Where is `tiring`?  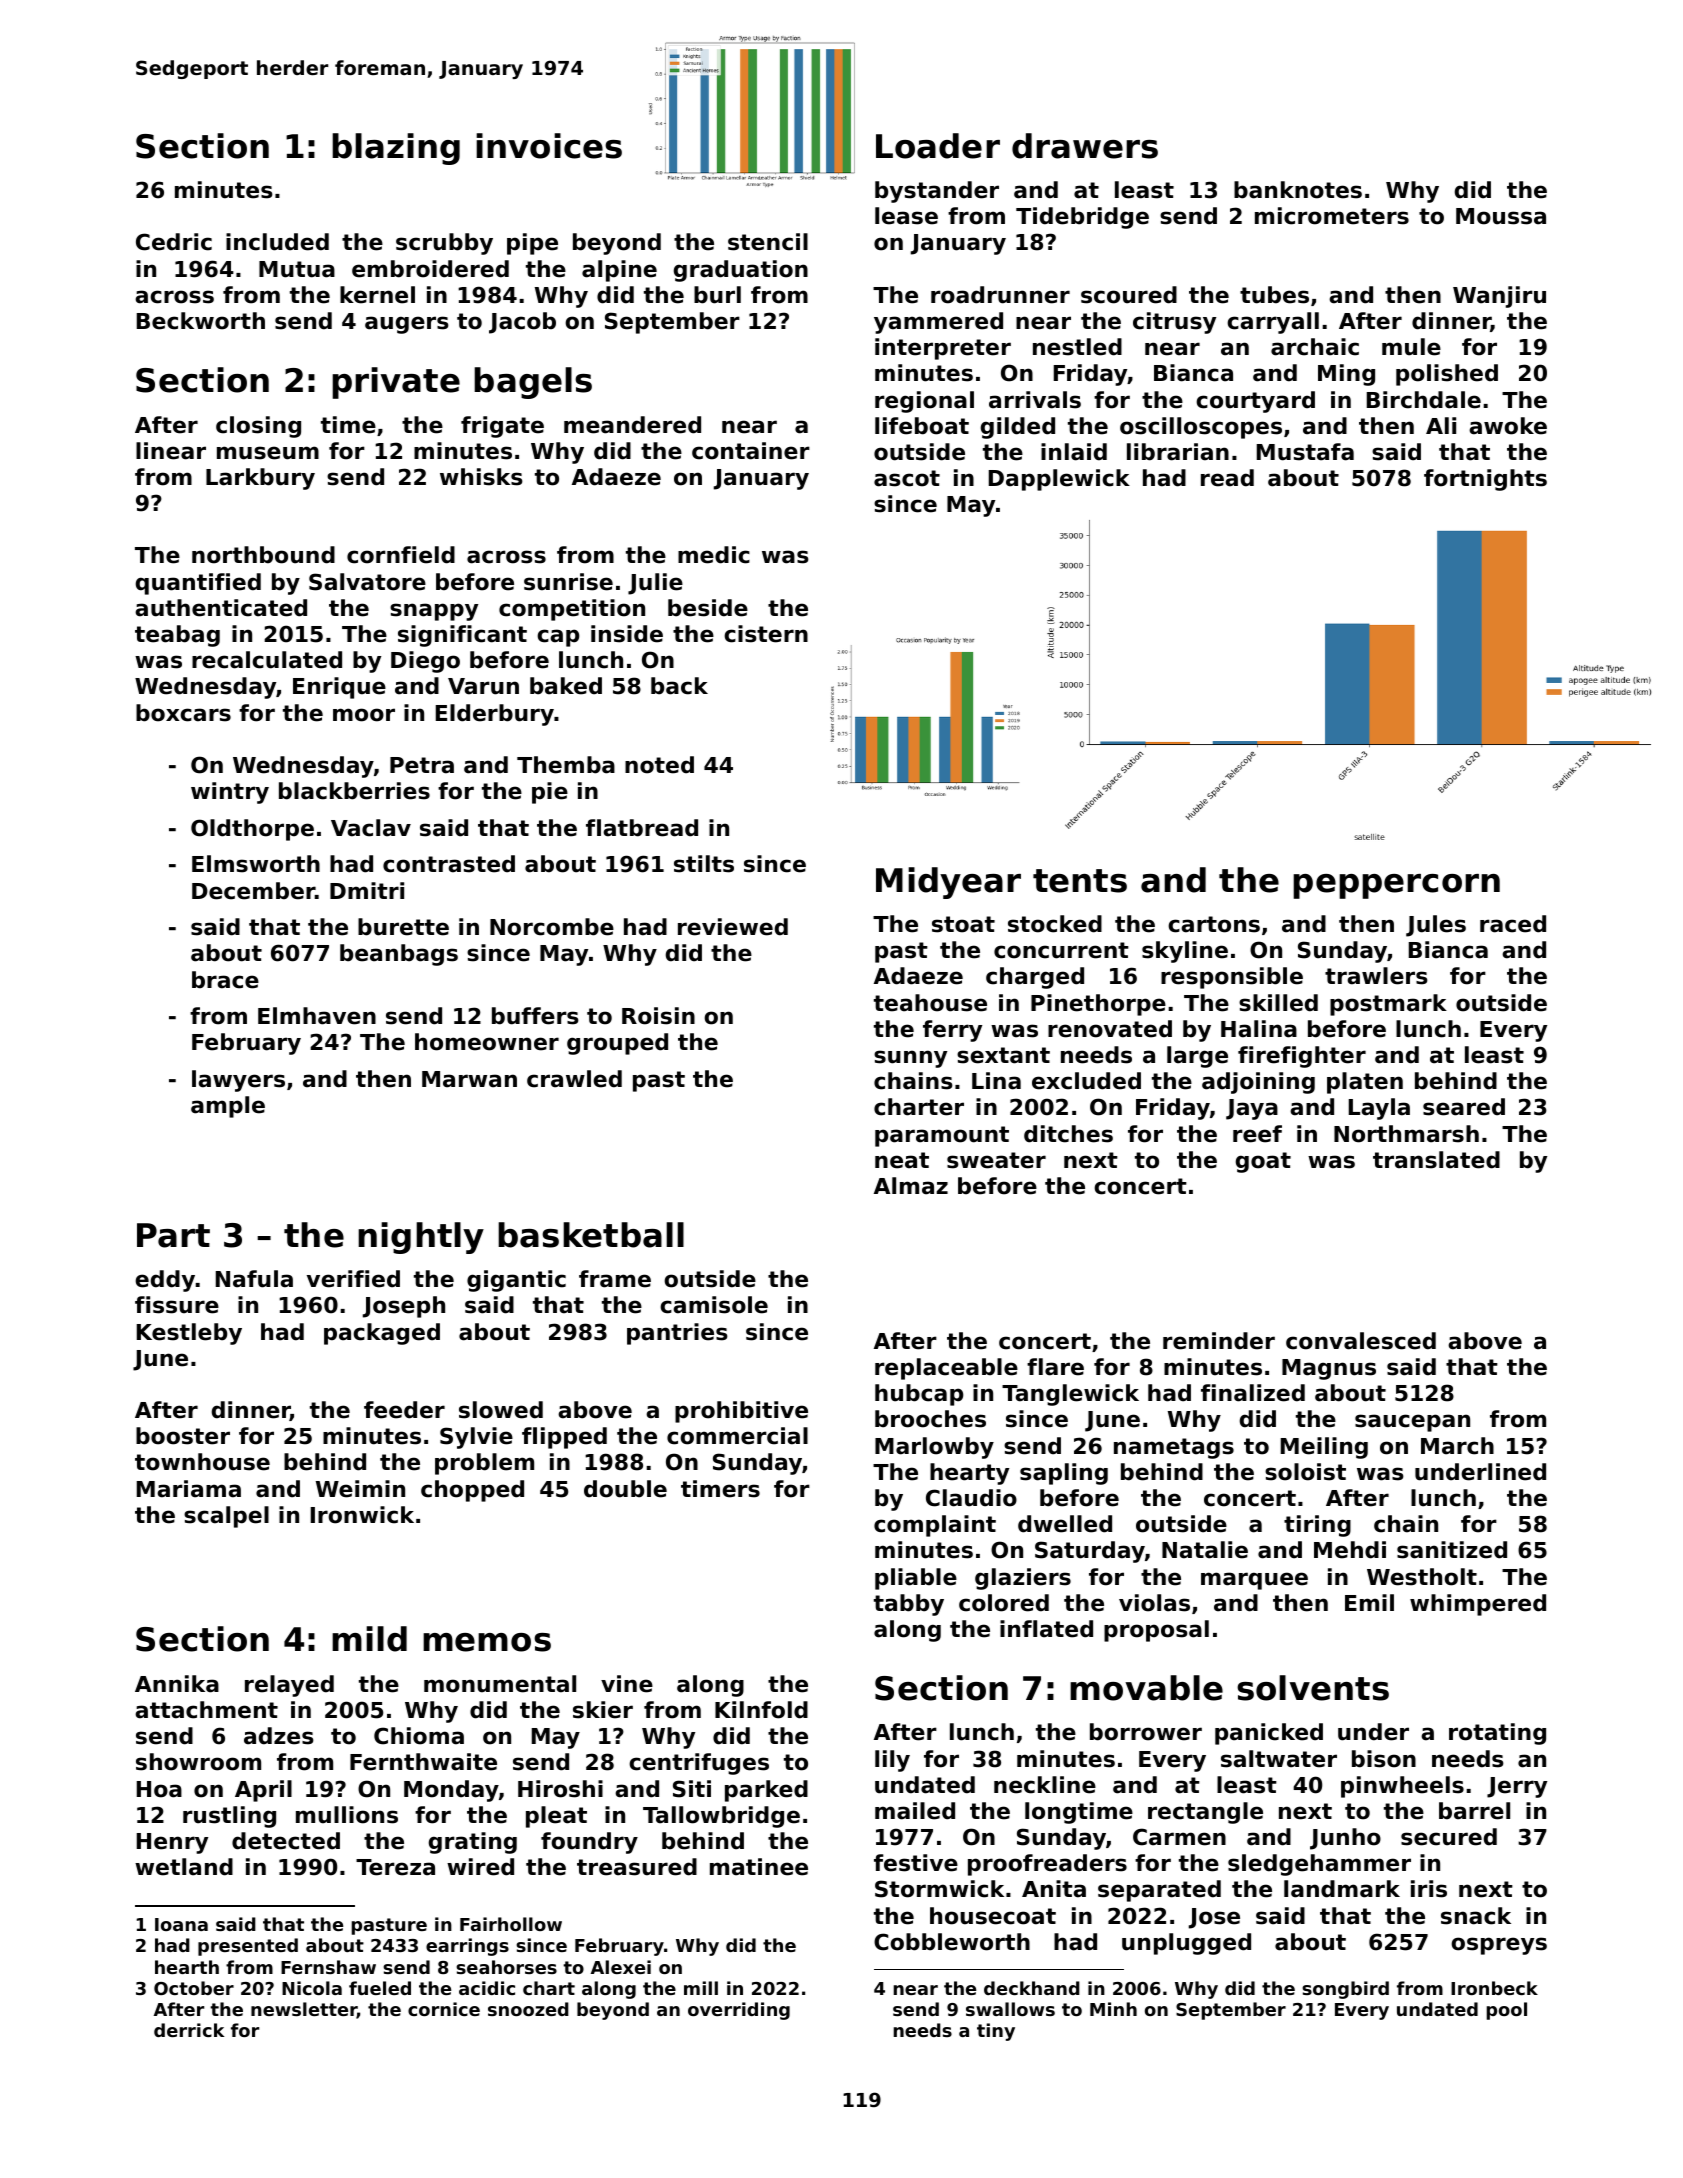
tiring is located at coordinates (1317, 1526).
